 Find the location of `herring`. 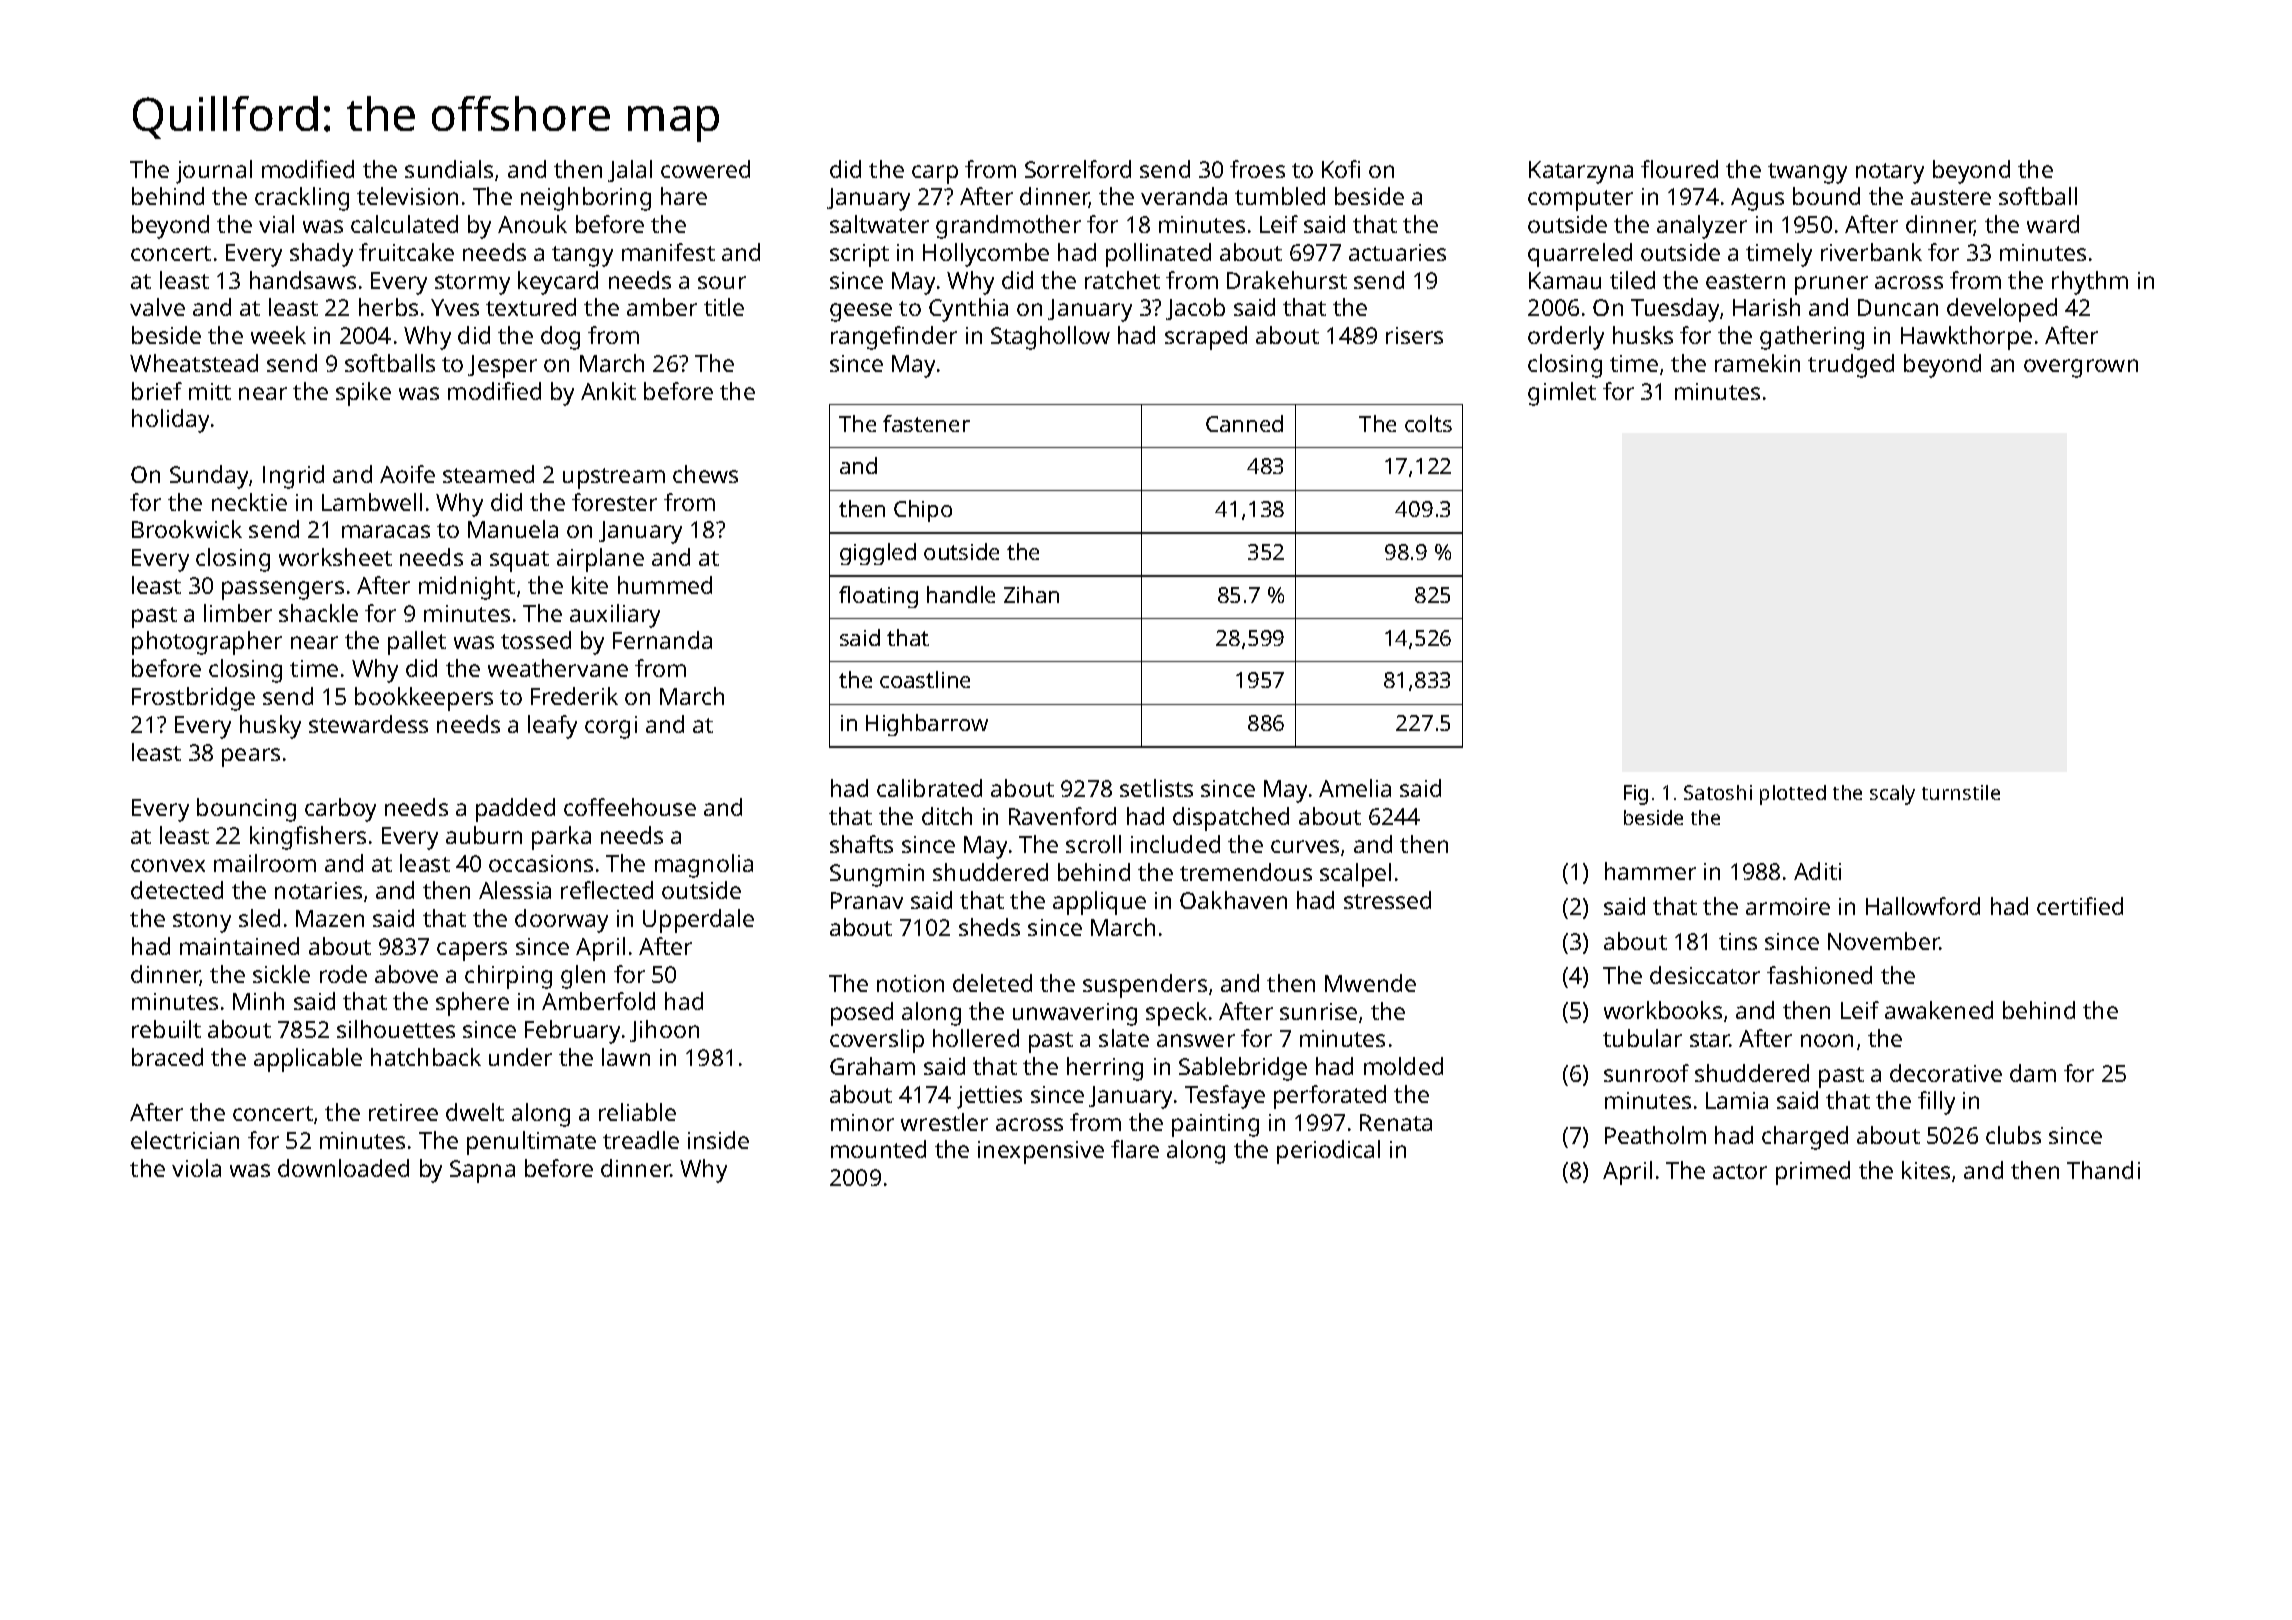

herring is located at coordinates (1105, 1069).
